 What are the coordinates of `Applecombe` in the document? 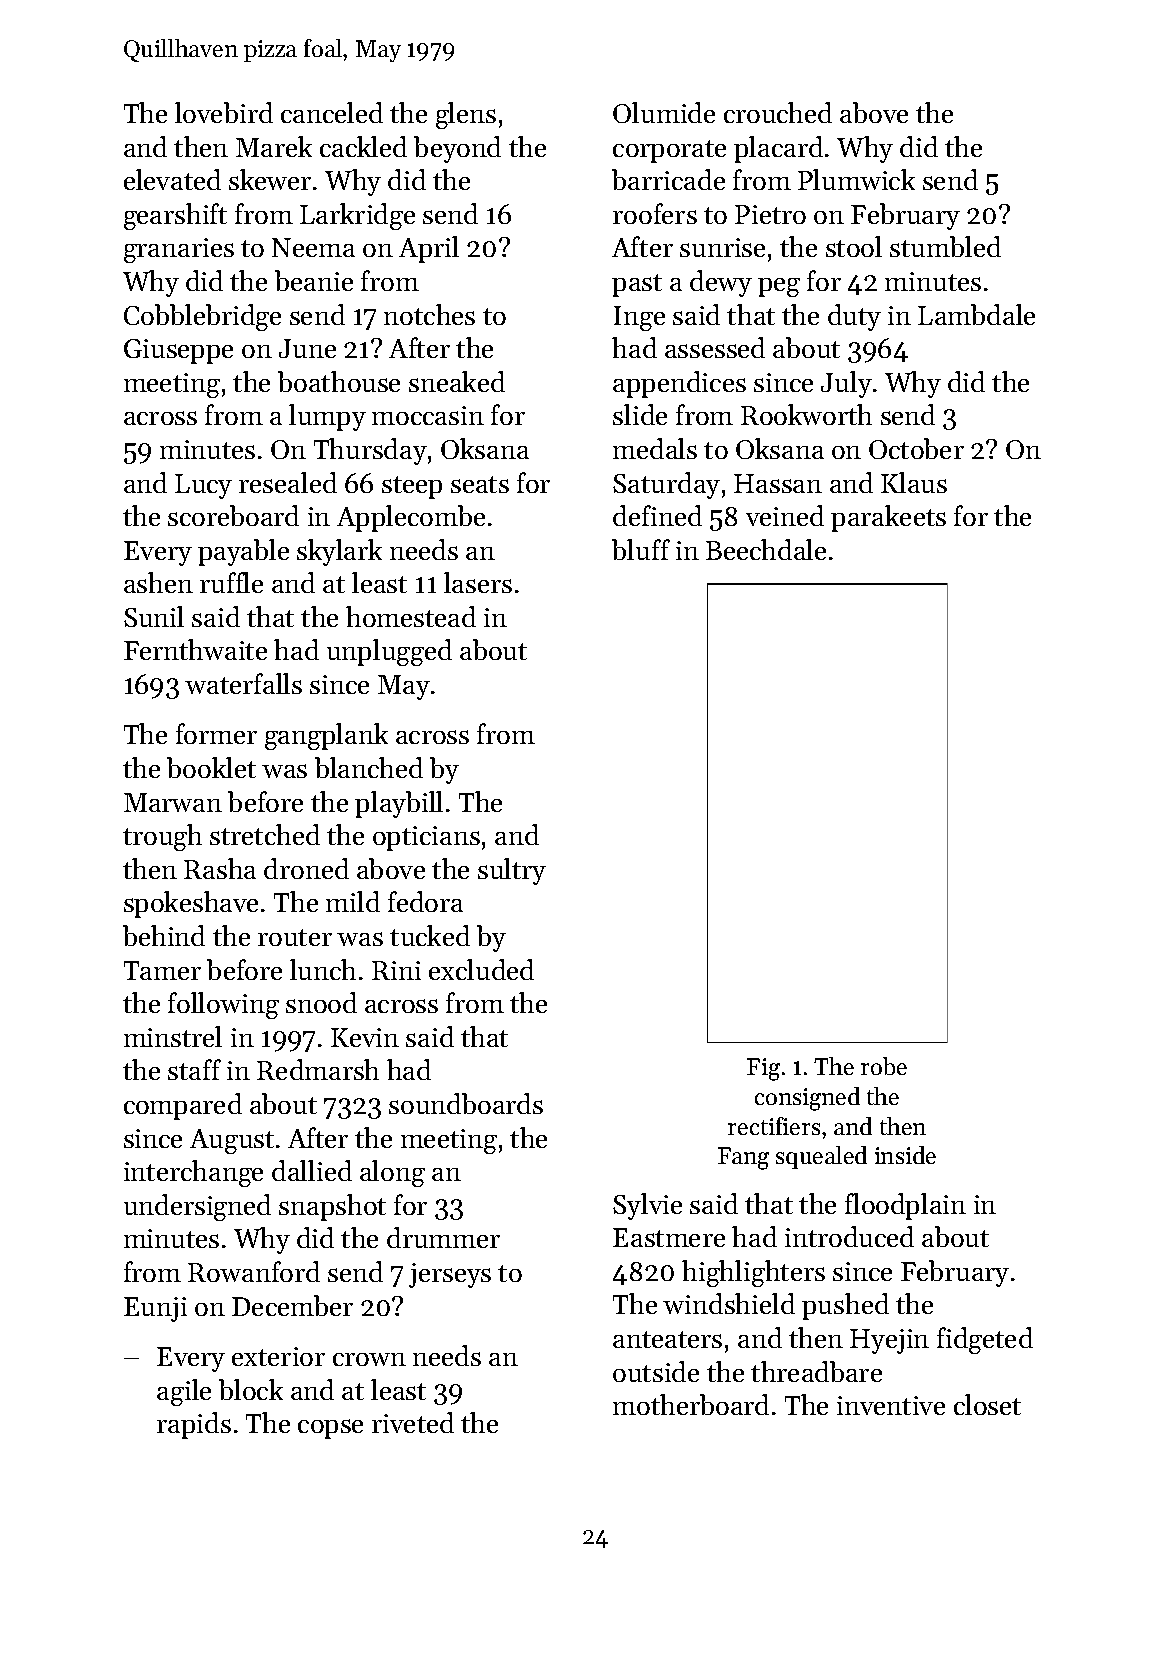 It's located at (411, 518).
